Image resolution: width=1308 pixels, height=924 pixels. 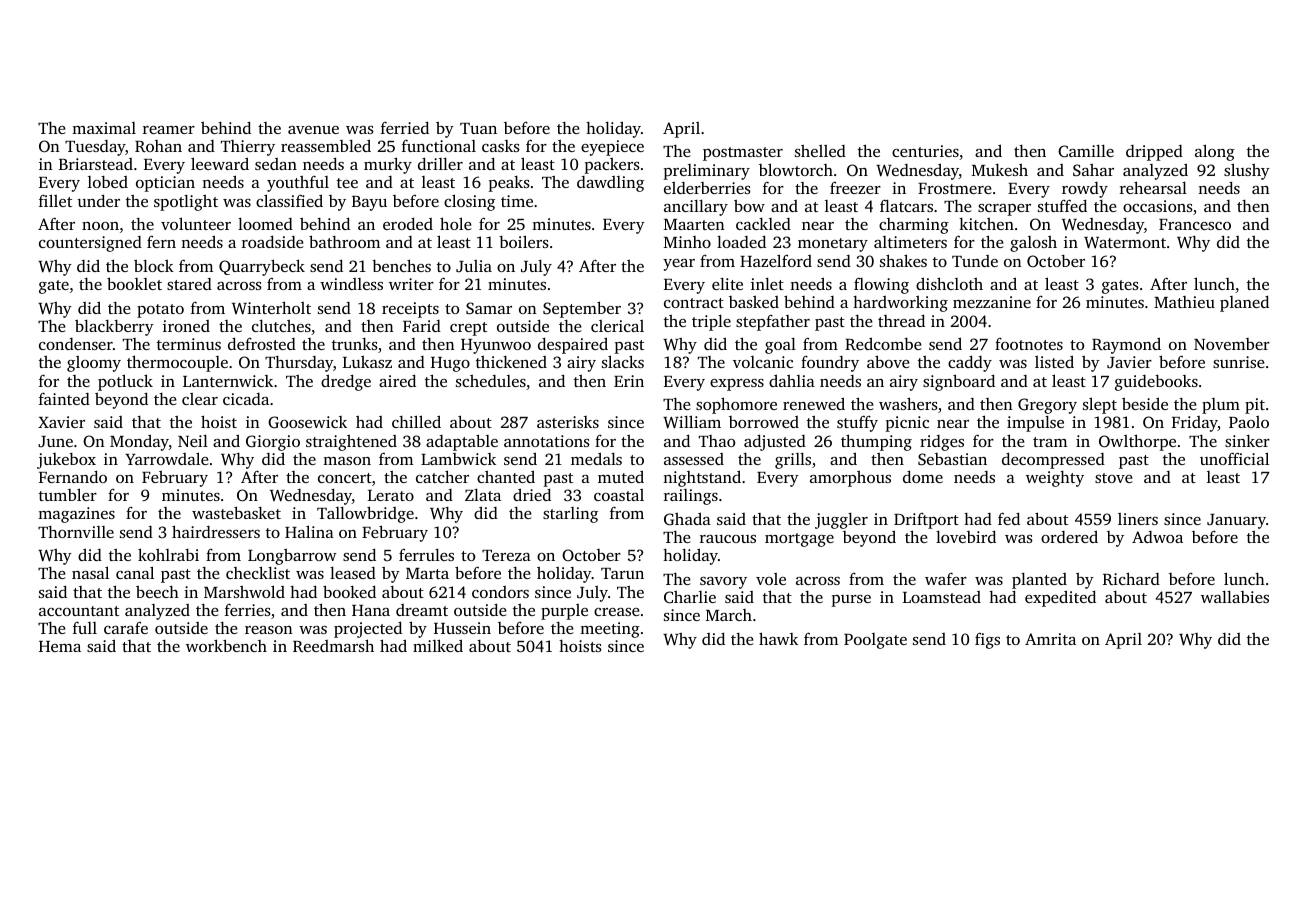 I want to click on Tuan, so click(x=478, y=128).
